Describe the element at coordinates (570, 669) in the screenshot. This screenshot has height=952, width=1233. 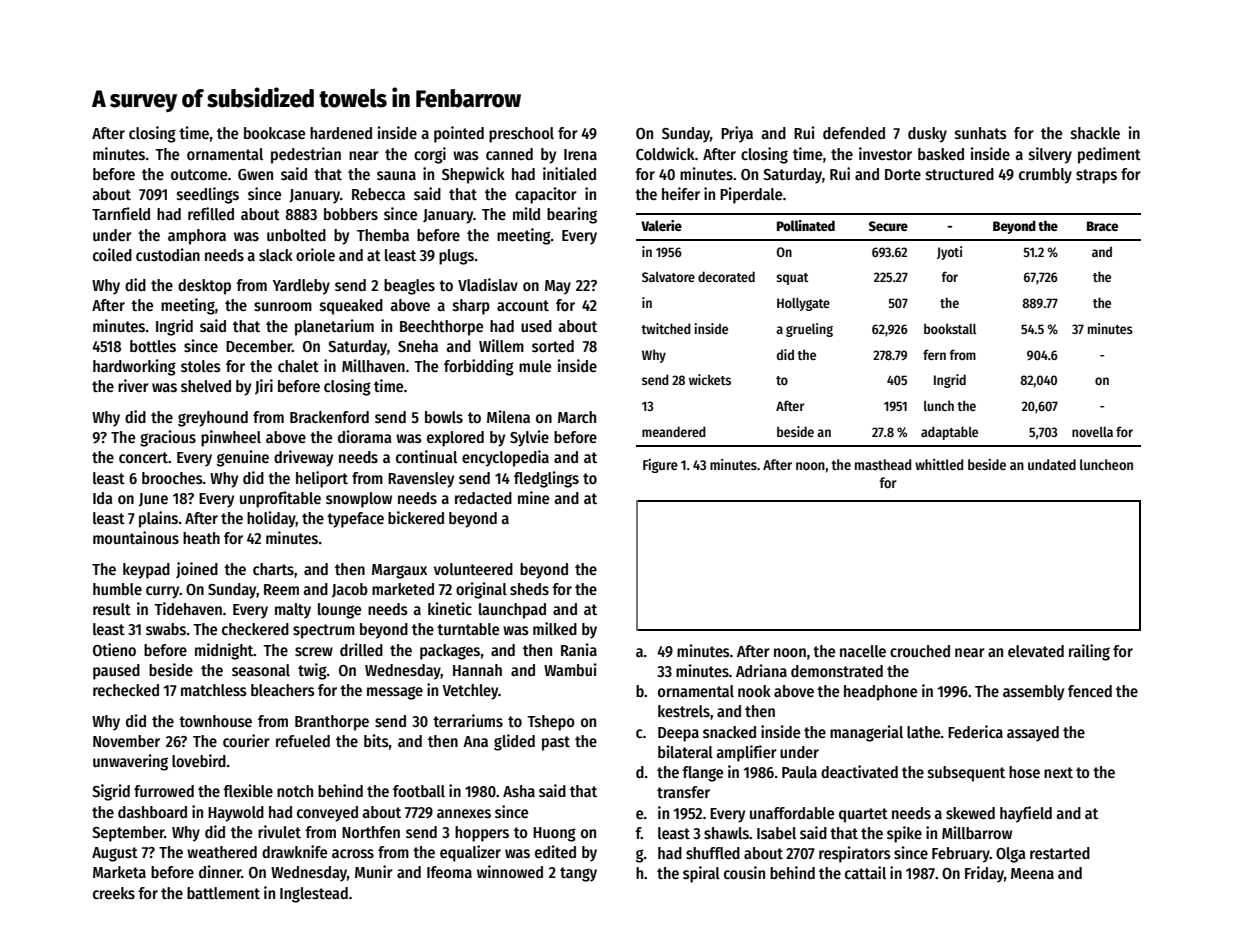
I see `Wambui` at that location.
